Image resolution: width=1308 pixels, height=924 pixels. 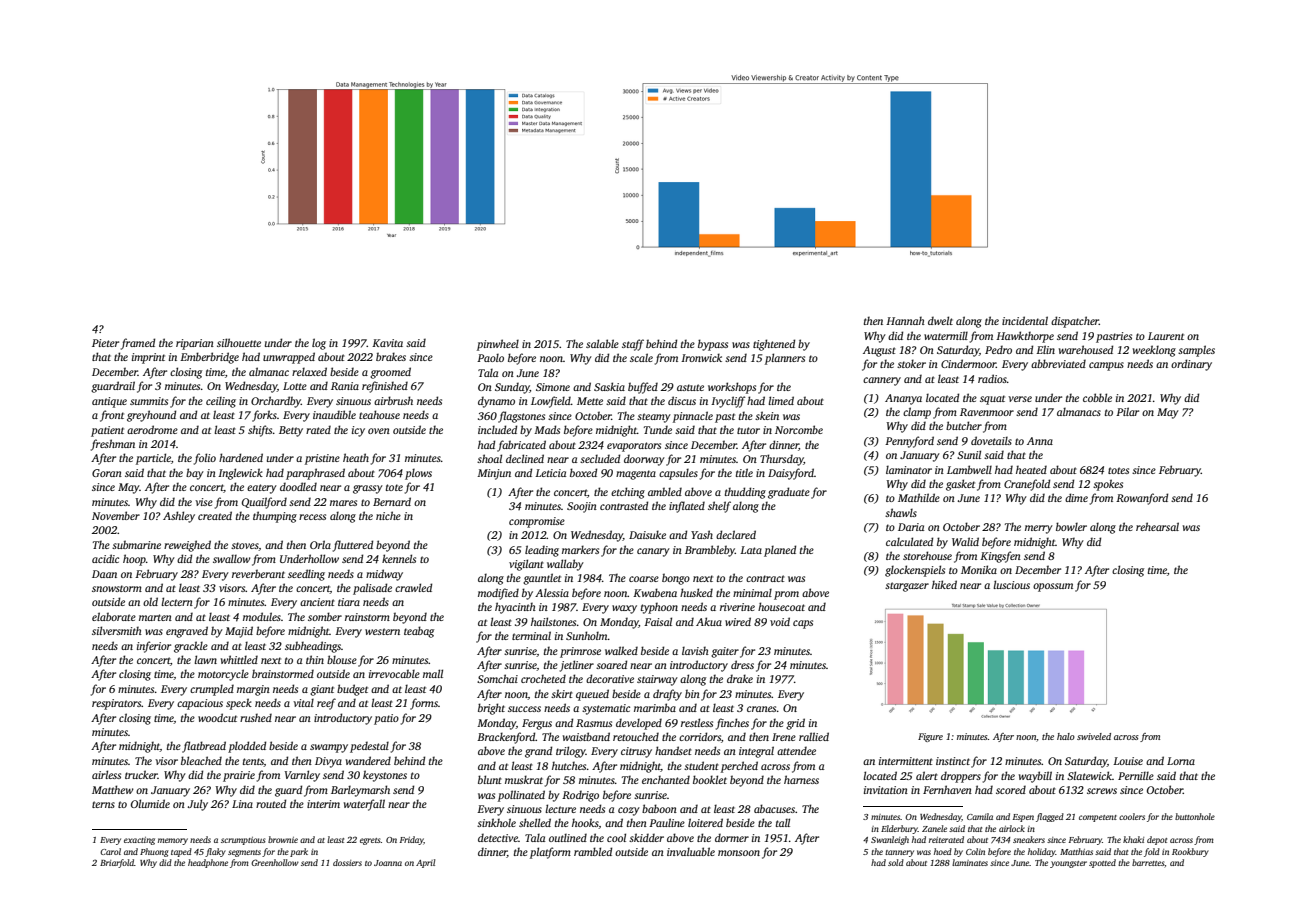 What do you see at coordinates (195, 344) in the image?
I see `riparian` at bounding box center [195, 344].
